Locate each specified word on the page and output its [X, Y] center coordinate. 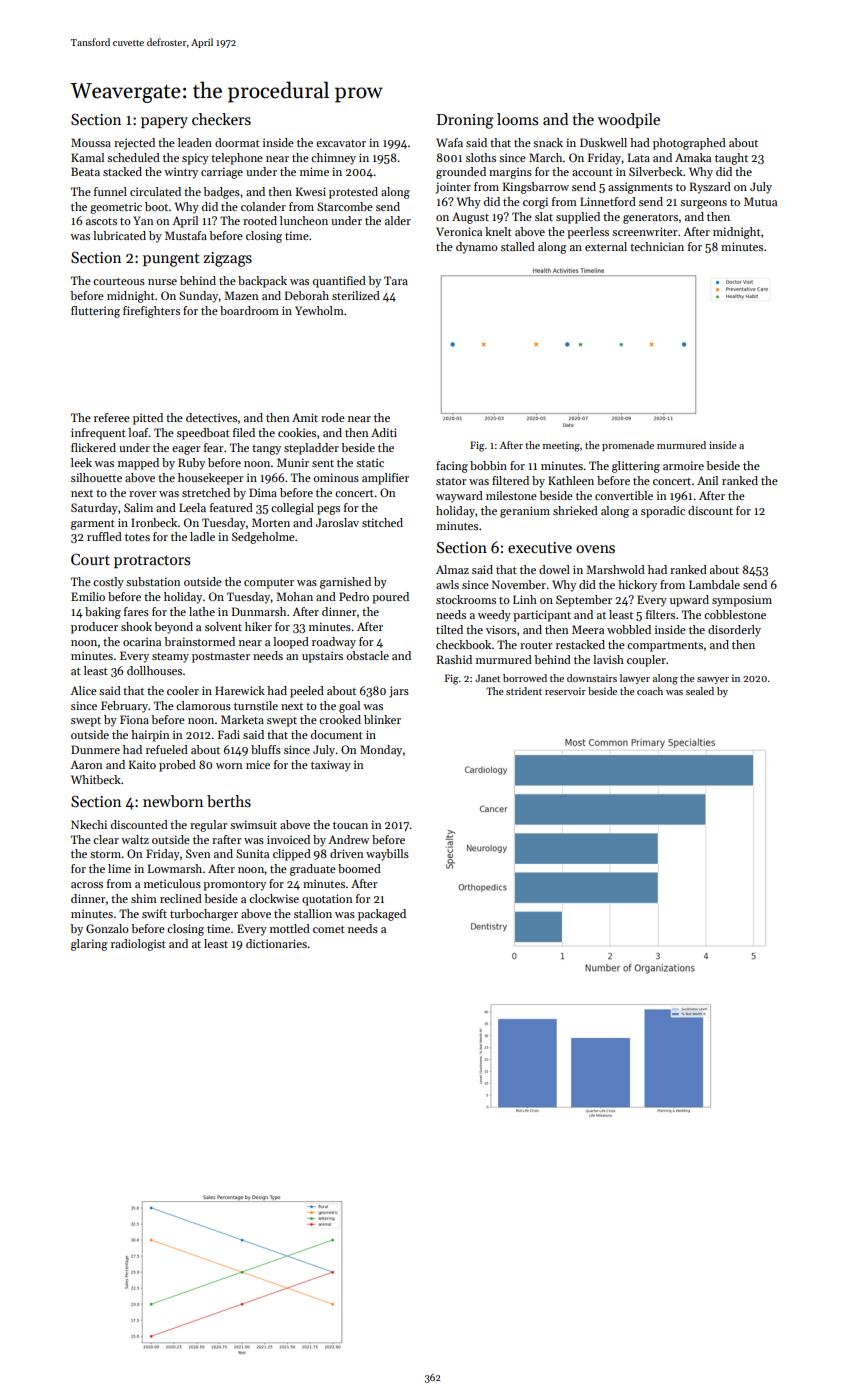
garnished [345, 583]
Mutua [760, 201]
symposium [742, 601]
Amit [305, 417]
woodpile [629, 120]
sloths [481, 157]
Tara [396, 280]
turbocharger [204, 915]
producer [94, 628]
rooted [260, 220]
